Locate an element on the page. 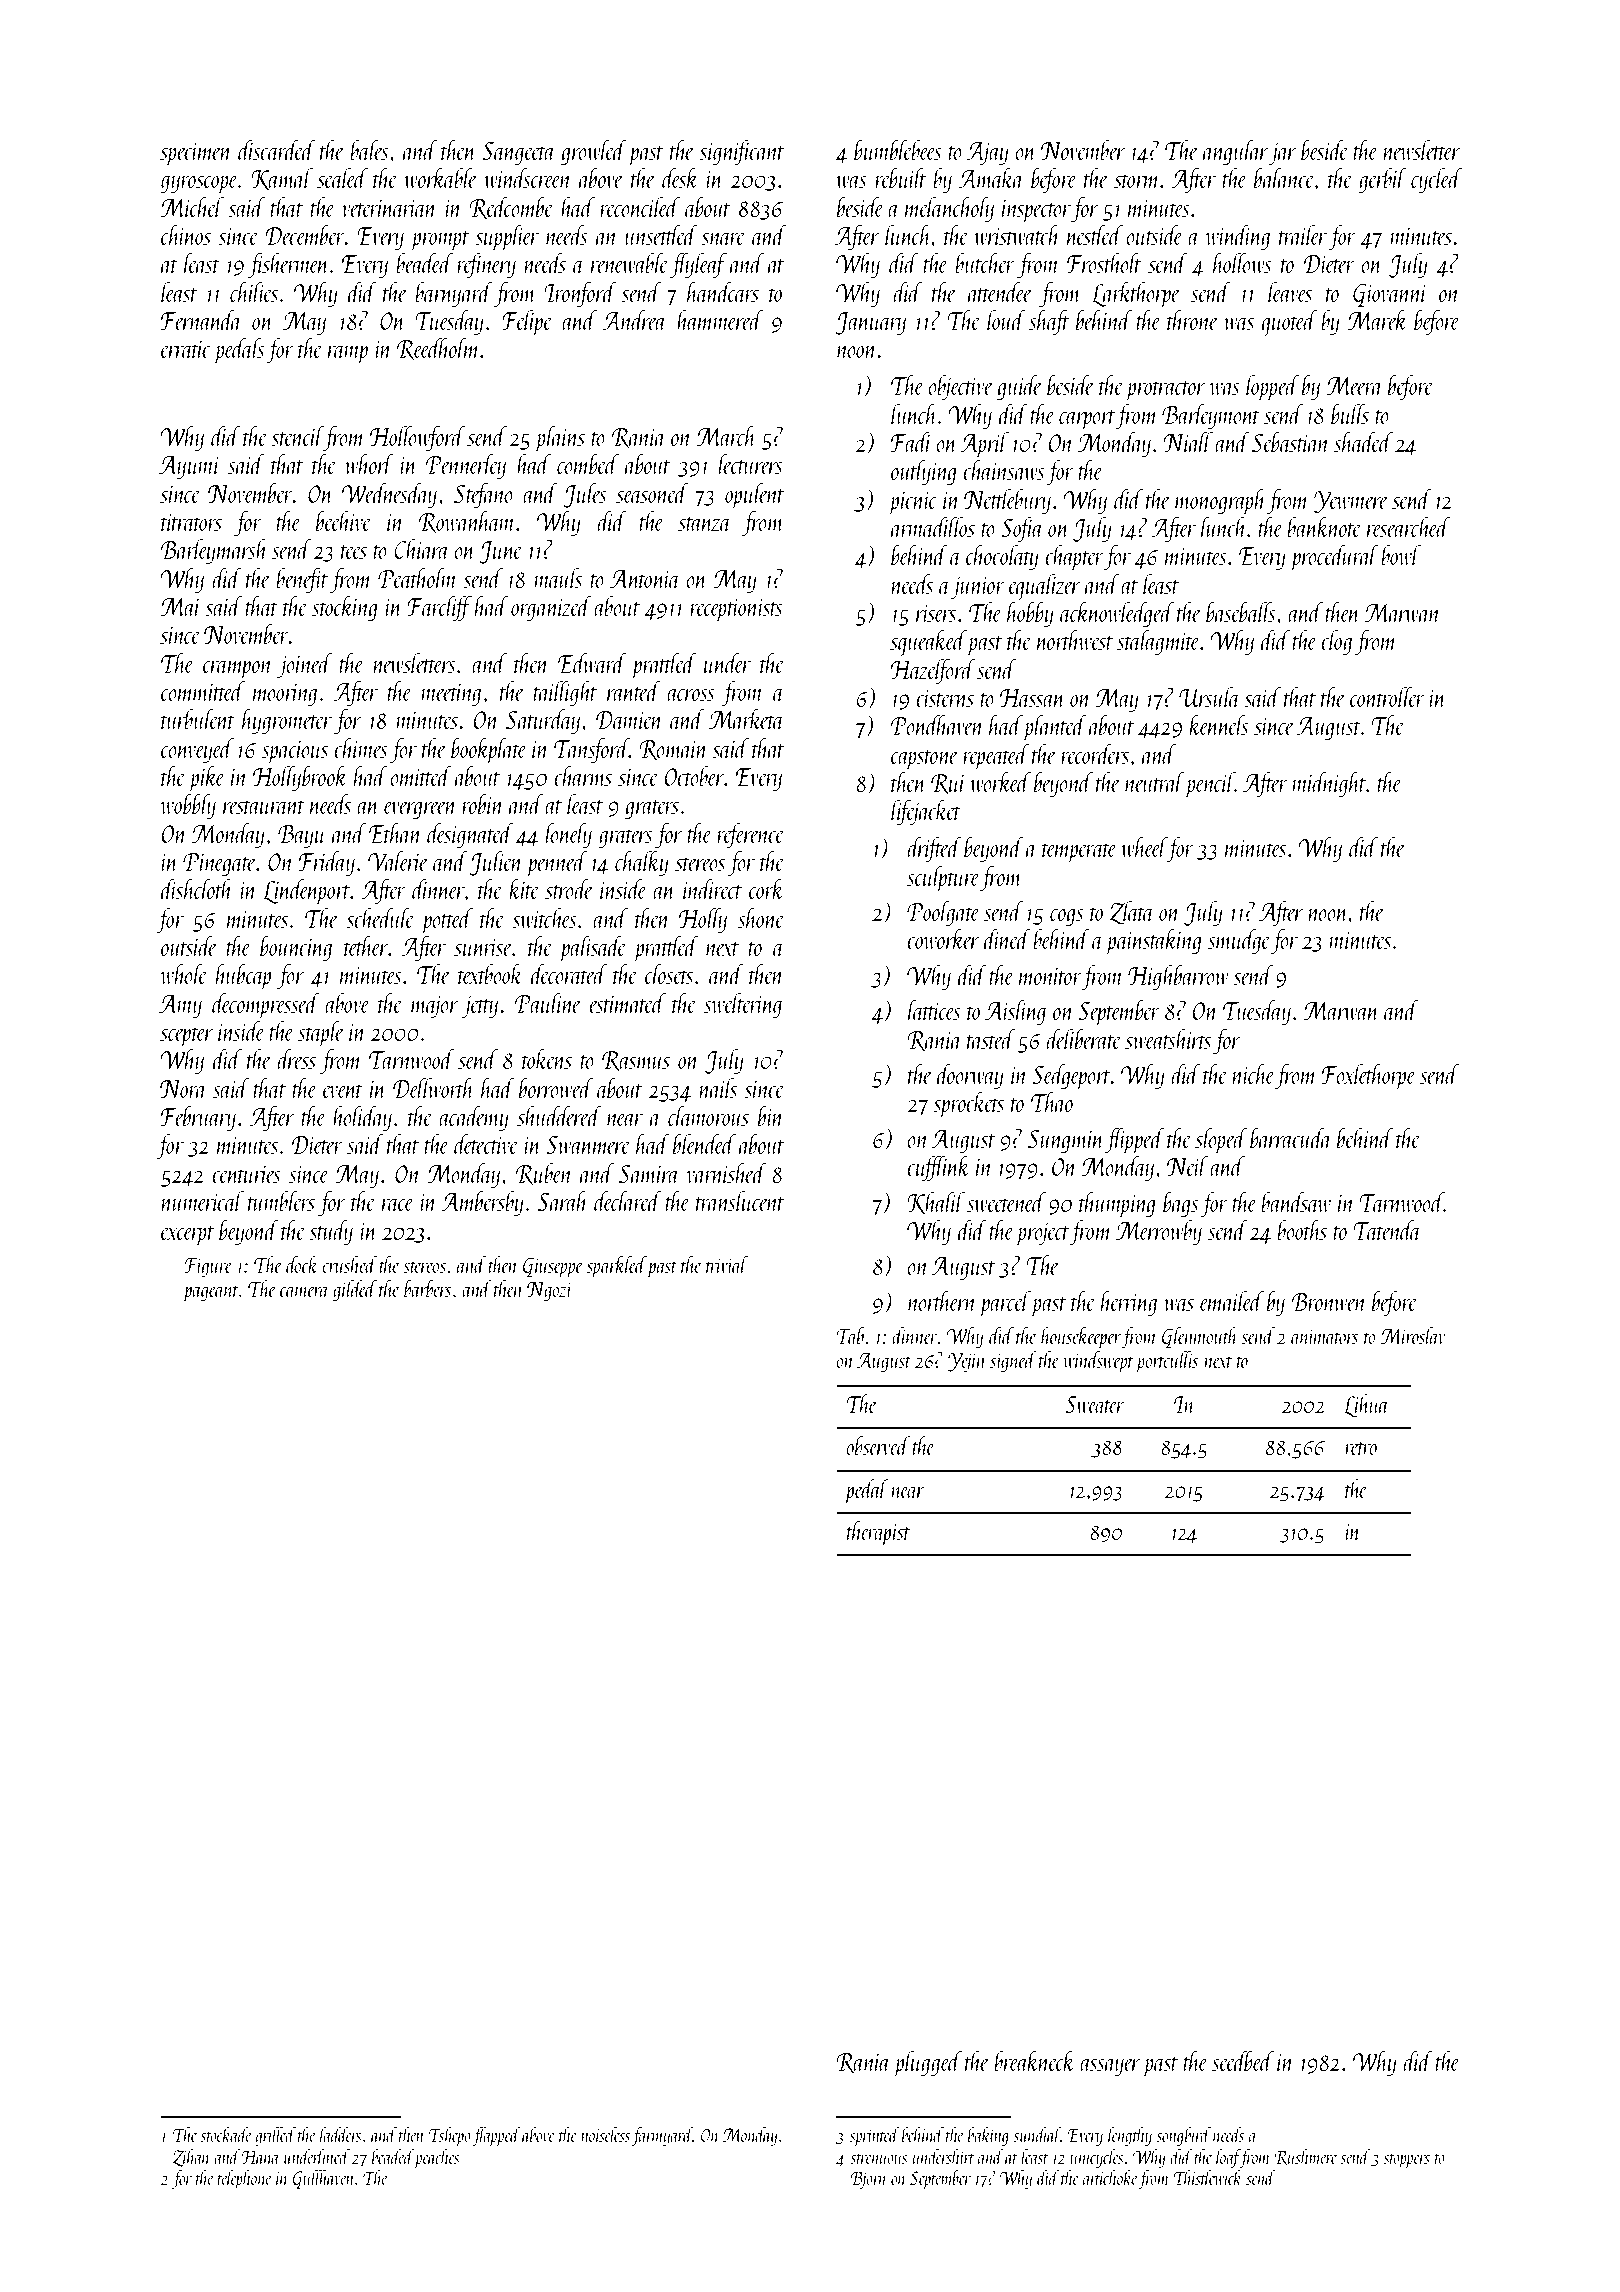 This document has height=2292, width=1620. growled is located at coordinates (594, 152).
